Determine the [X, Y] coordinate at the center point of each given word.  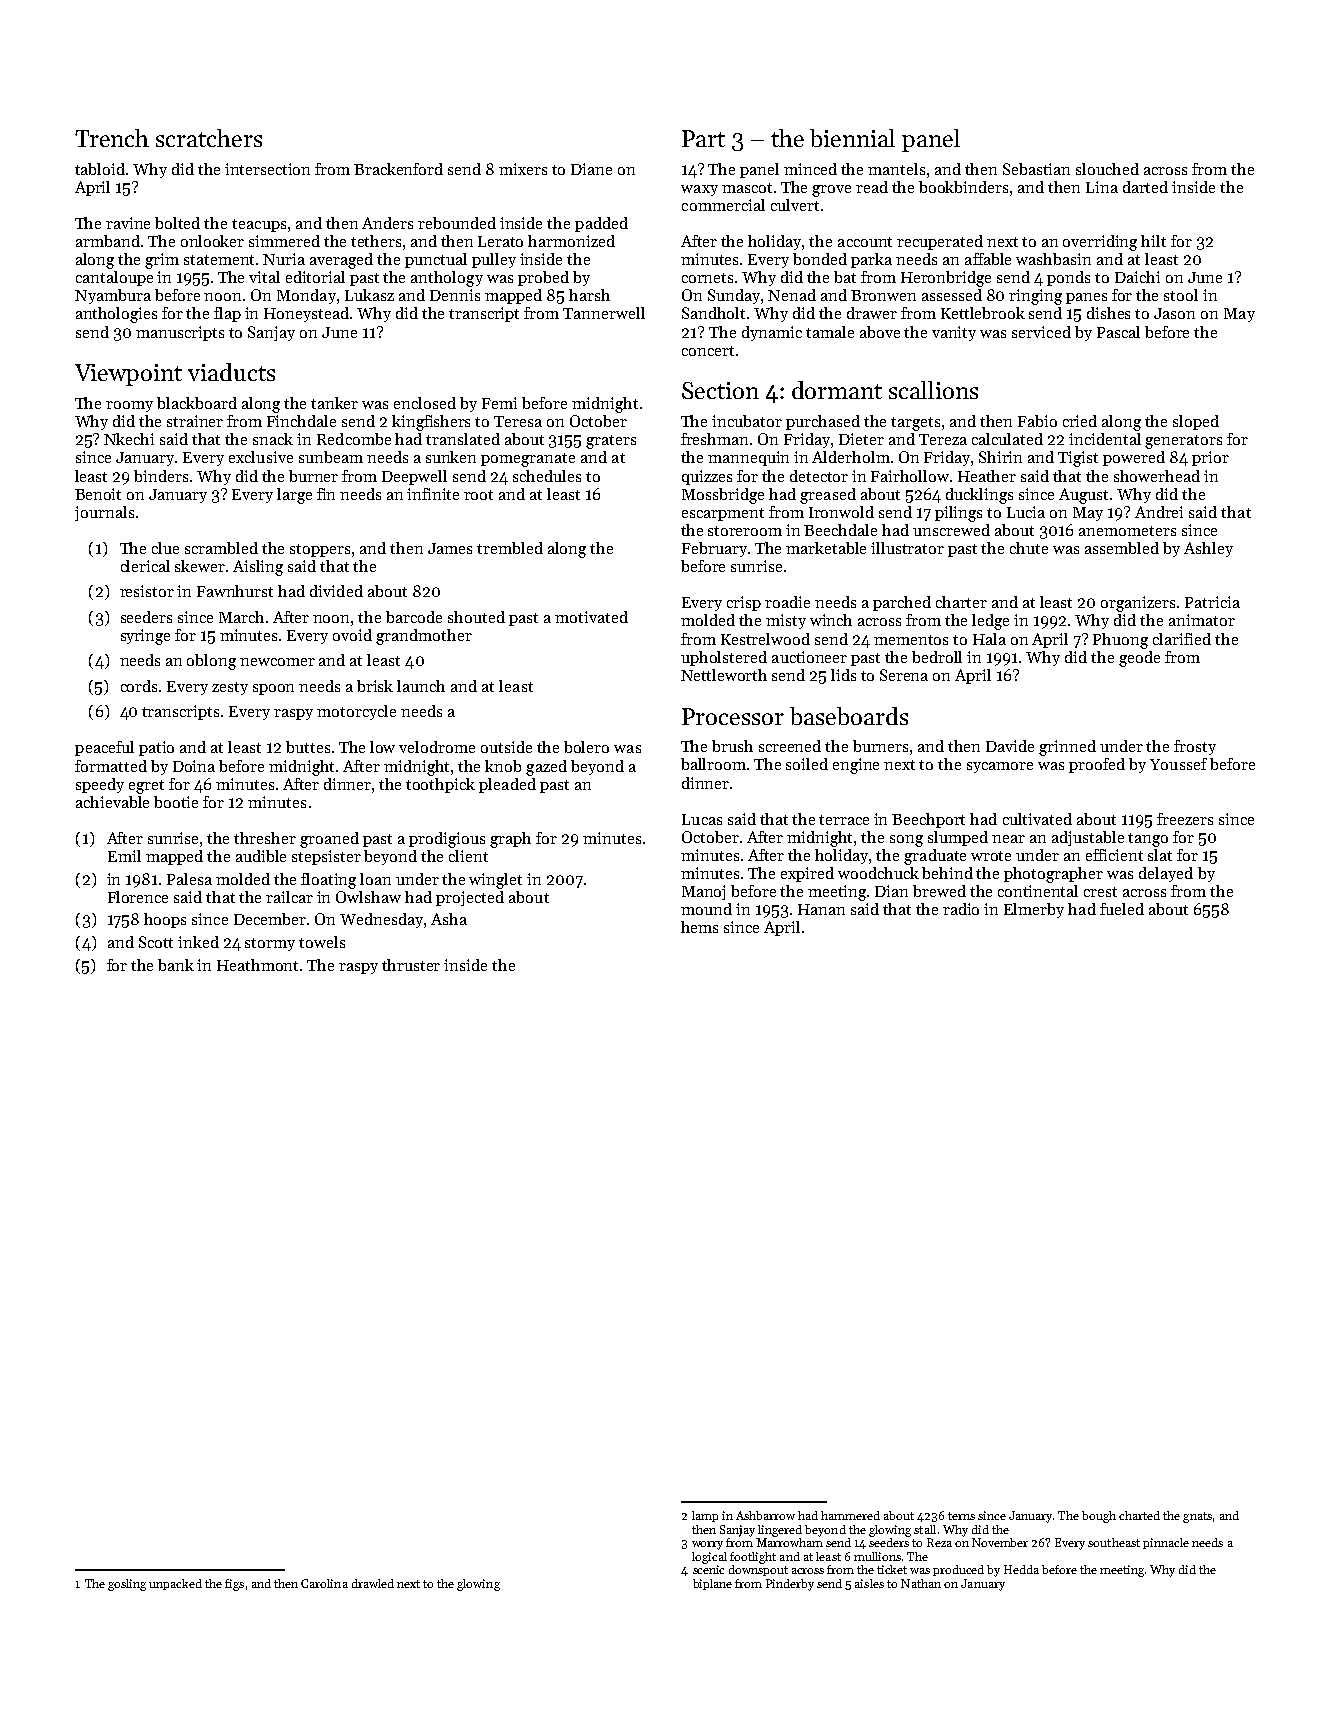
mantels [896, 169]
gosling [127, 1585]
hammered [850, 1515]
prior [1210, 458]
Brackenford [398, 169]
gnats [1197, 1517]
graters [611, 442]
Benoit [98, 494]
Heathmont [257, 965]
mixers [523, 169]
